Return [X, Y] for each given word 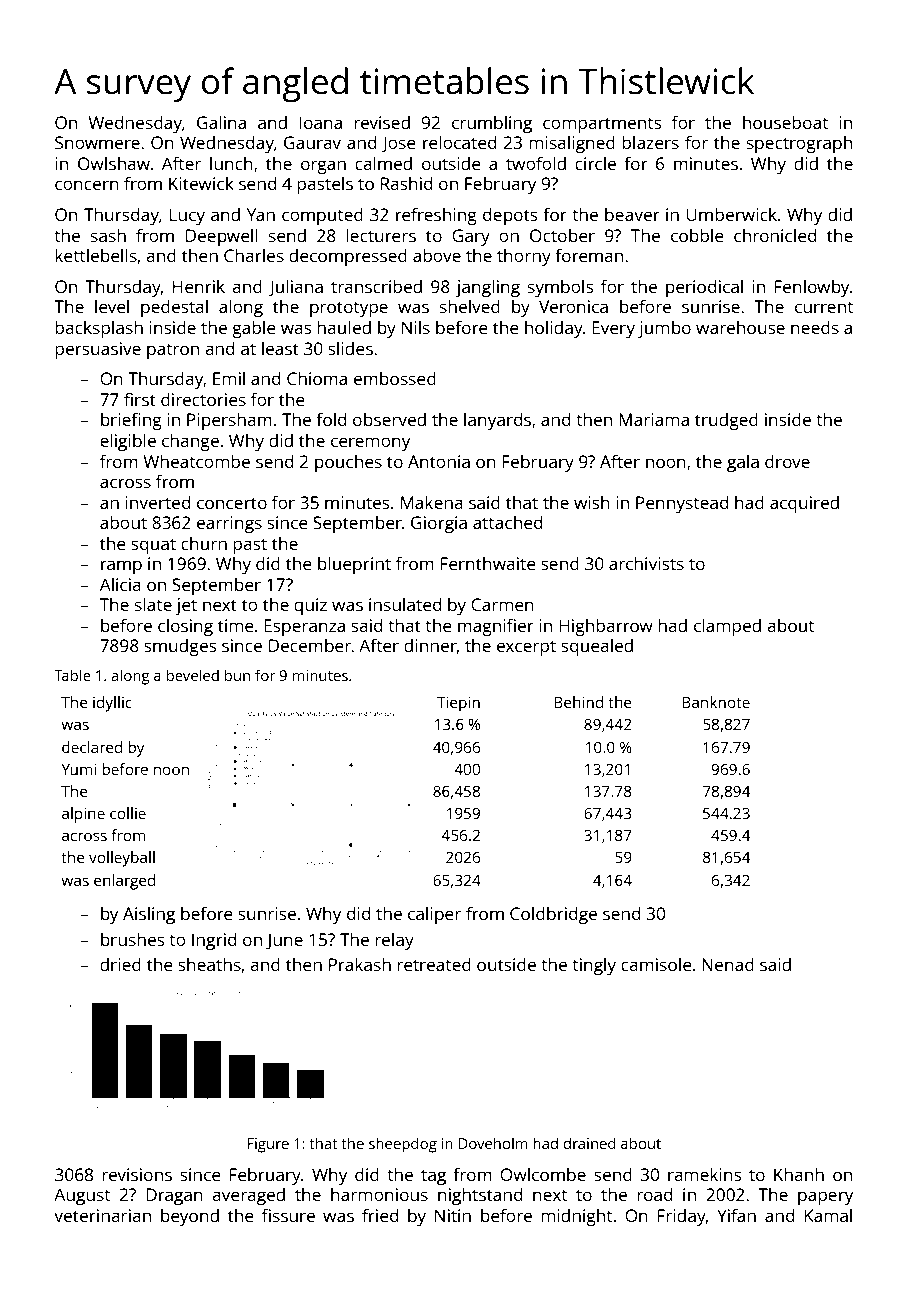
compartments [602, 125]
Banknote [716, 702]
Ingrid [214, 941]
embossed [395, 378]
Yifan [736, 1215]
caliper [434, 915]
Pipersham [229, 421]
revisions [137, 1174]
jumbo [664, 329]
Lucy [187, 216]
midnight [576, 1217]
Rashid [406, 183]
